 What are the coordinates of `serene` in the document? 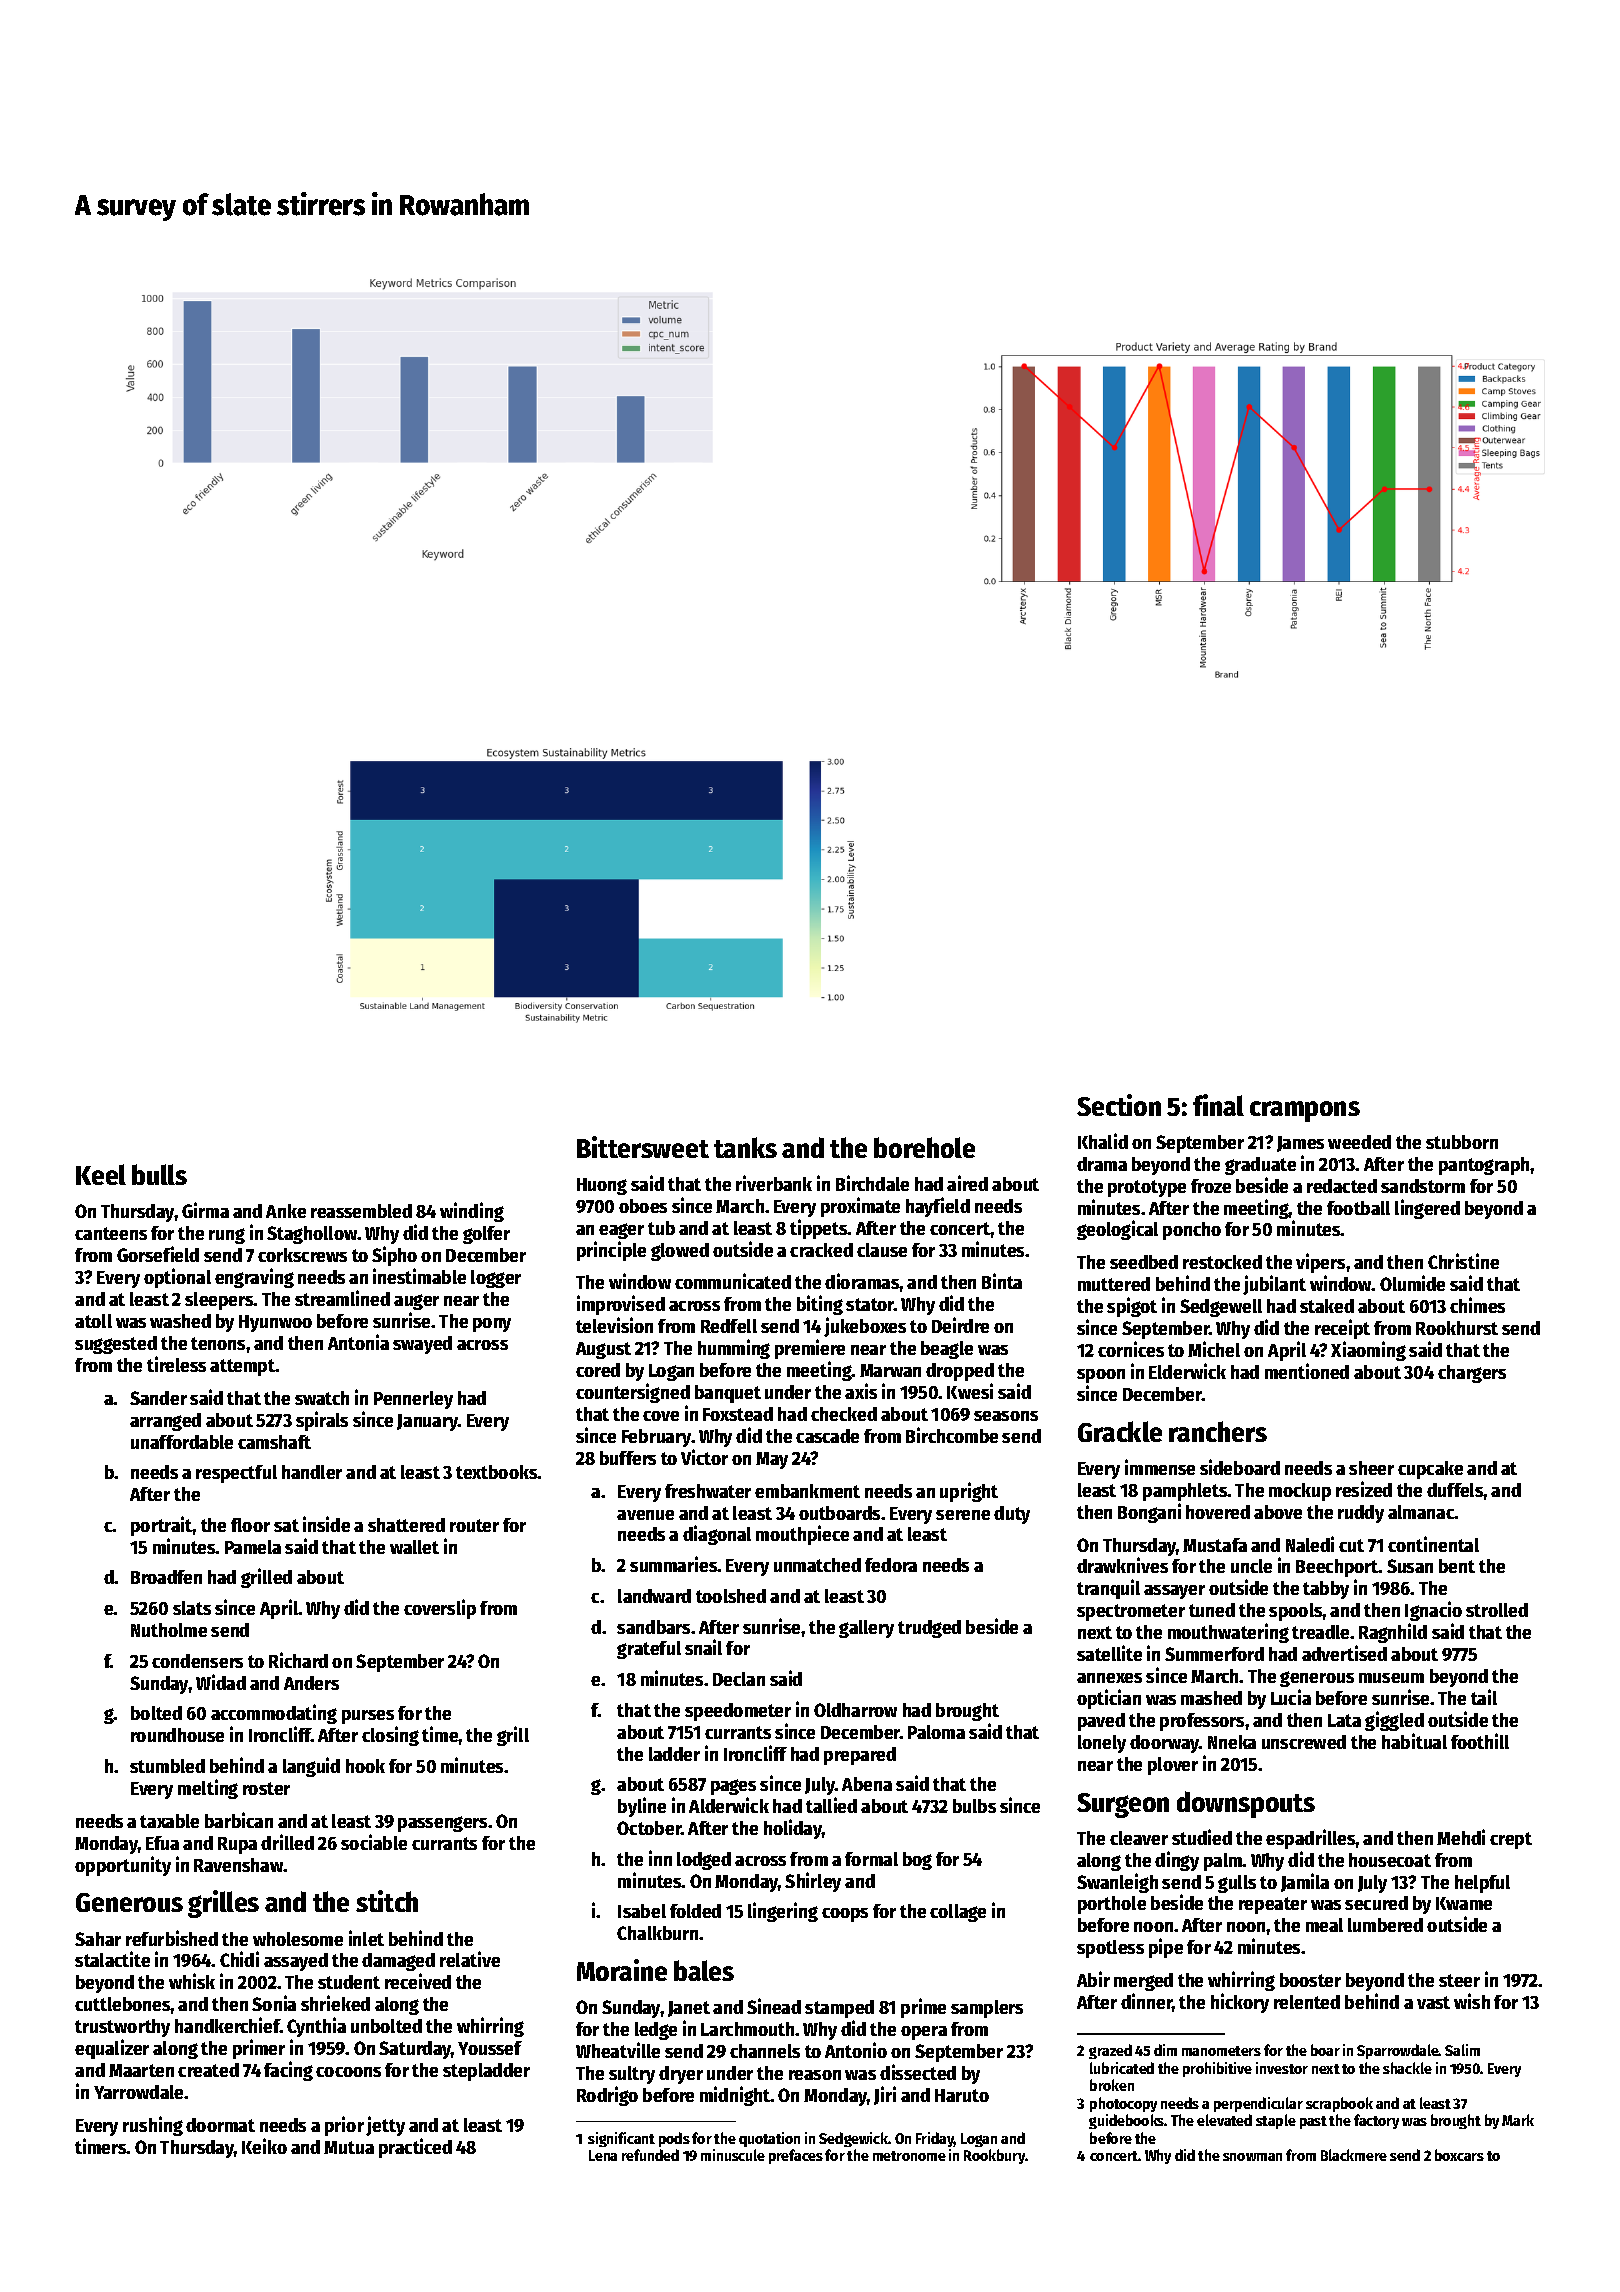 It's located at (963, 1515).
